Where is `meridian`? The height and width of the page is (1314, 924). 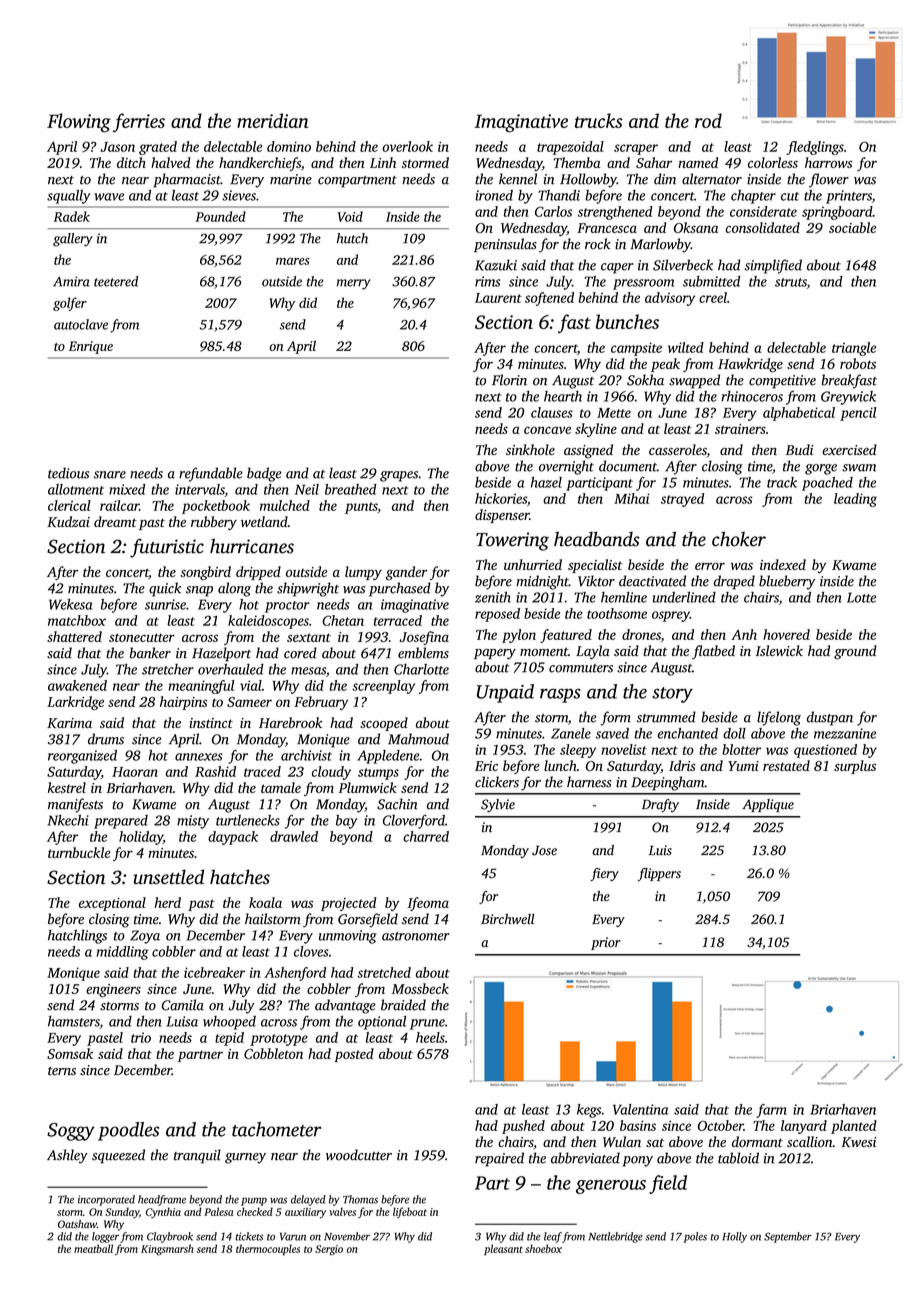
meridian is located at coordinates (273, 120).
